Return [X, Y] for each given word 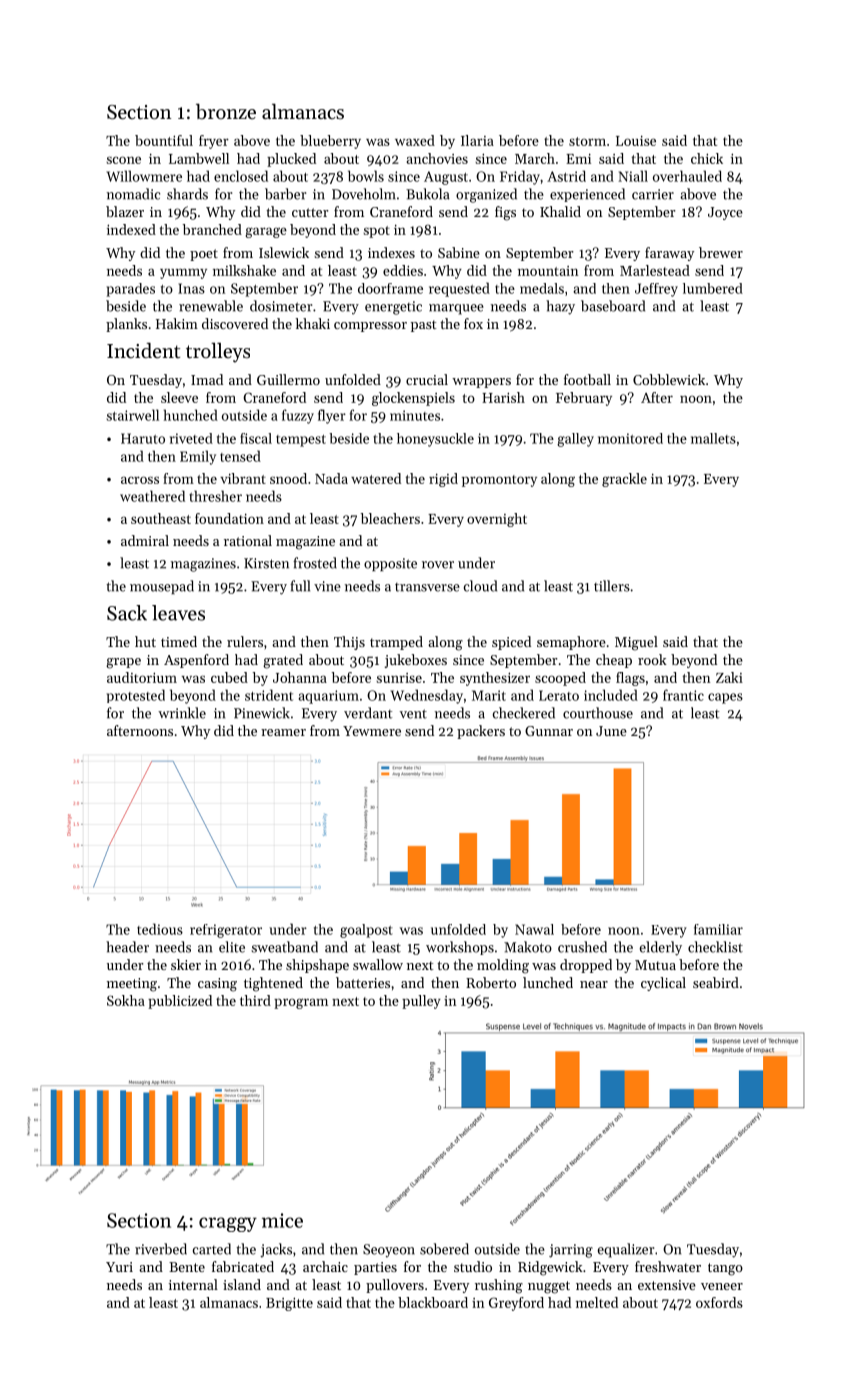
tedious [160, 929]
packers [481, 732]
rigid [443, 480]
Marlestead [655, 270]
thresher [215, 496]
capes [725, 698]
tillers [612, 586]
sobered [444, 1249]
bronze [226, 112]
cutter [310, 212]
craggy [228, 1224]
